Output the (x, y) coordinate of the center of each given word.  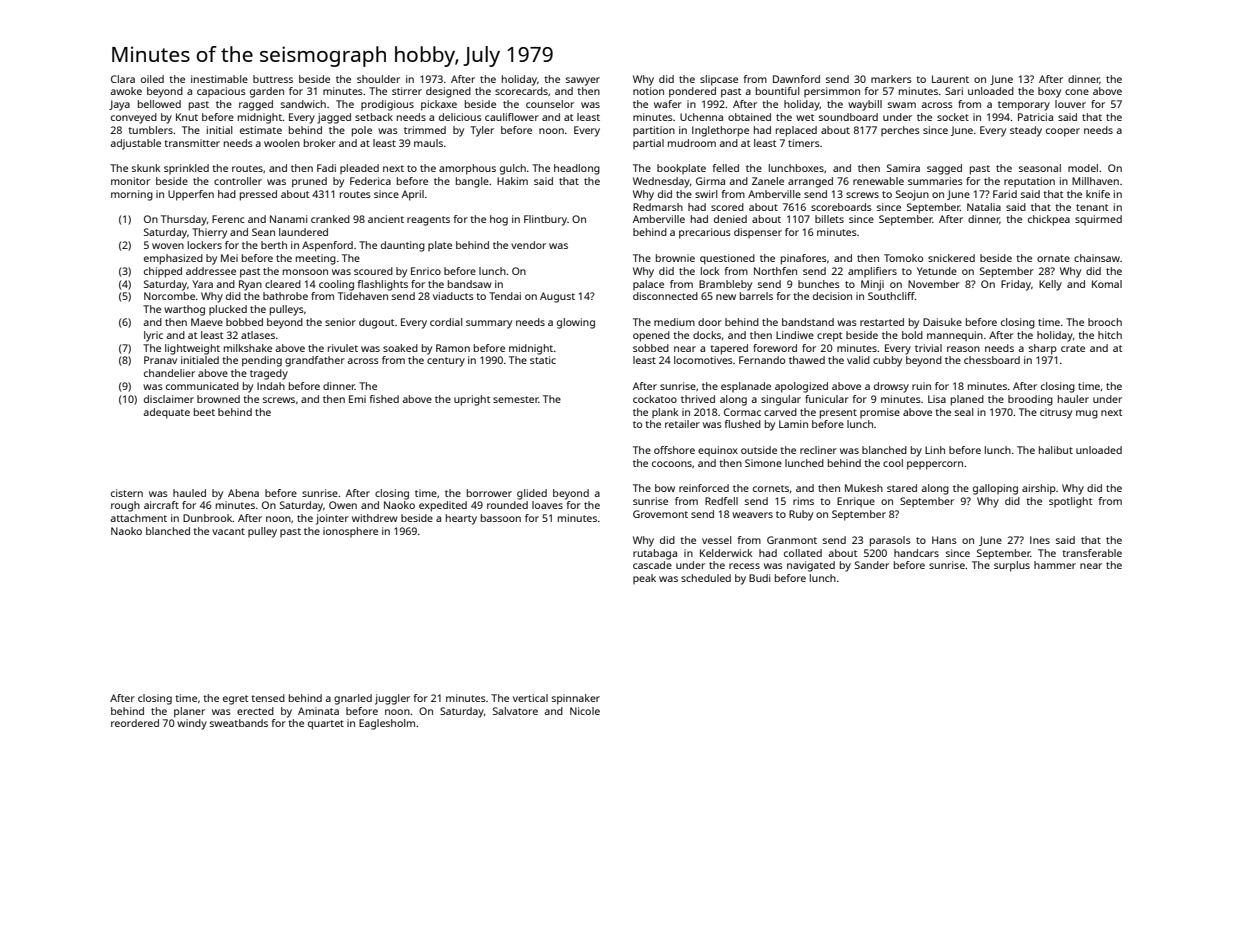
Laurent (950, 79)
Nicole (585, 711)
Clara (123, 79)
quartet (326, 725)
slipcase (719, 80)
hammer (1055, 565)
